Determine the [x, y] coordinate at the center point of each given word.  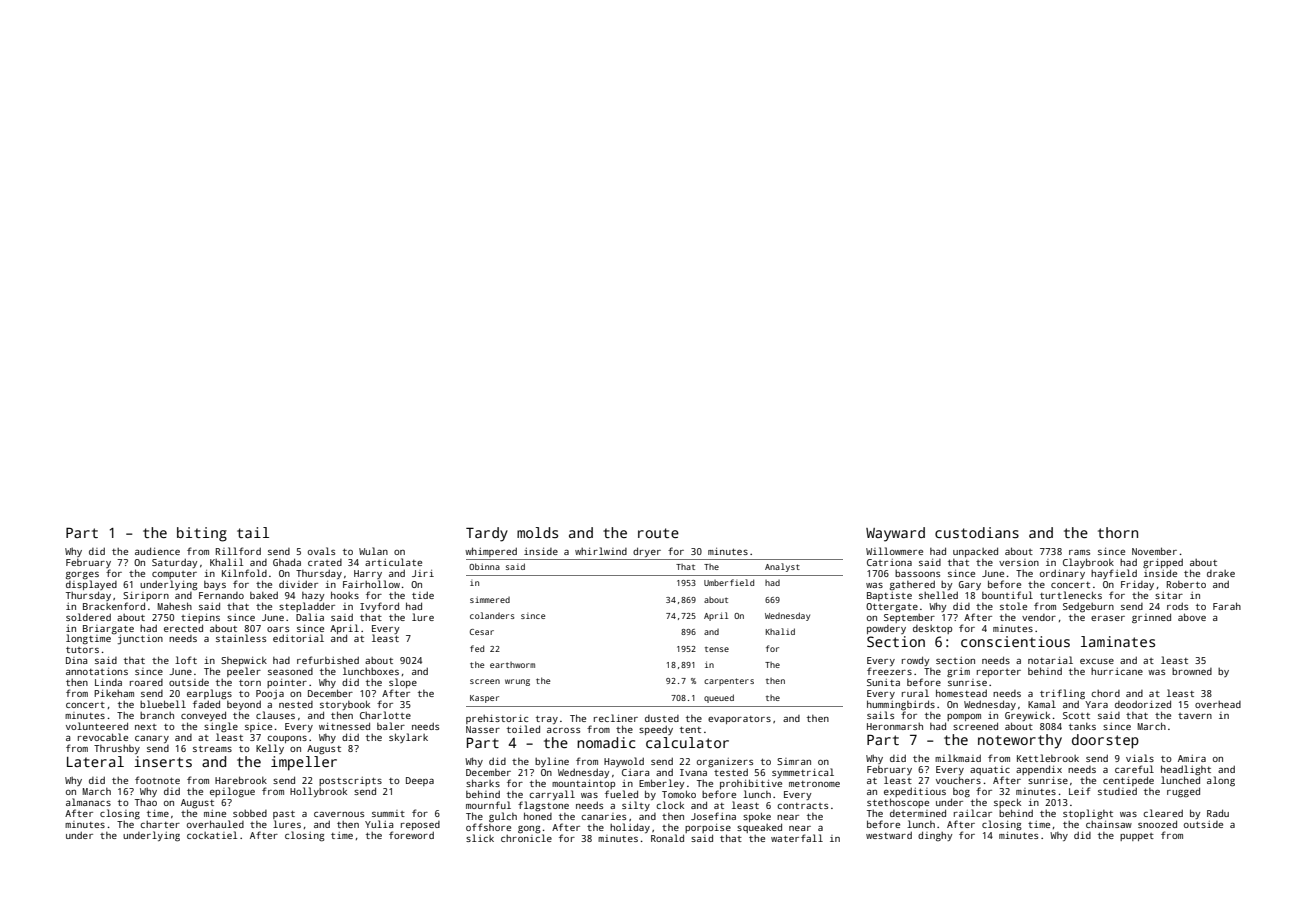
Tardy [487, 534]
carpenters [729, 682]
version [1019, 562]
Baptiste [889, 596]
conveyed [203, 716]
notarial [1050, 660]
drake [1221, 573]
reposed [420, 825]
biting [202, 534]
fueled [621, 794]
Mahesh [175, 606]
